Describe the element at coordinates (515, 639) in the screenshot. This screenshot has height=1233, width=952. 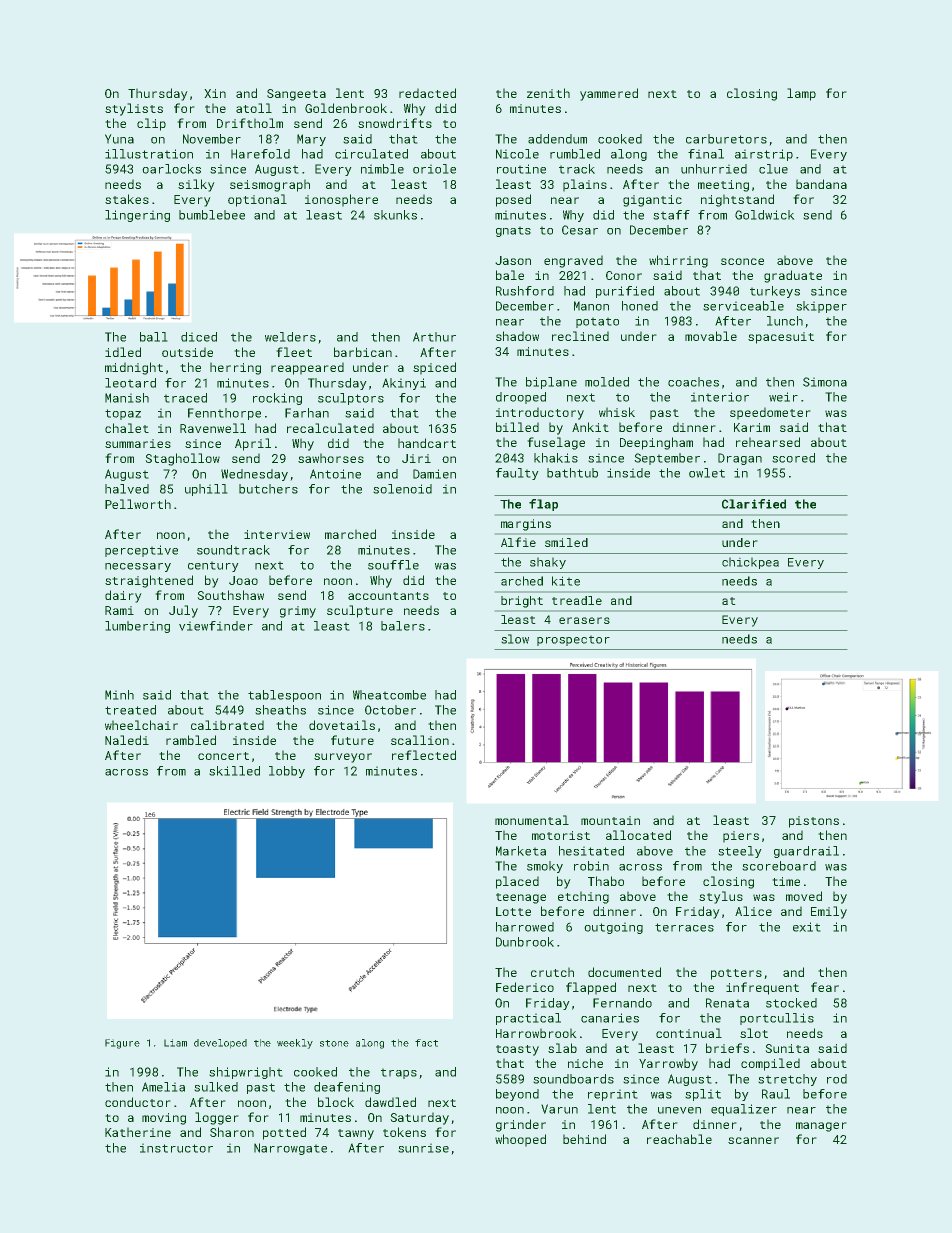
I see `slow` at that location.
